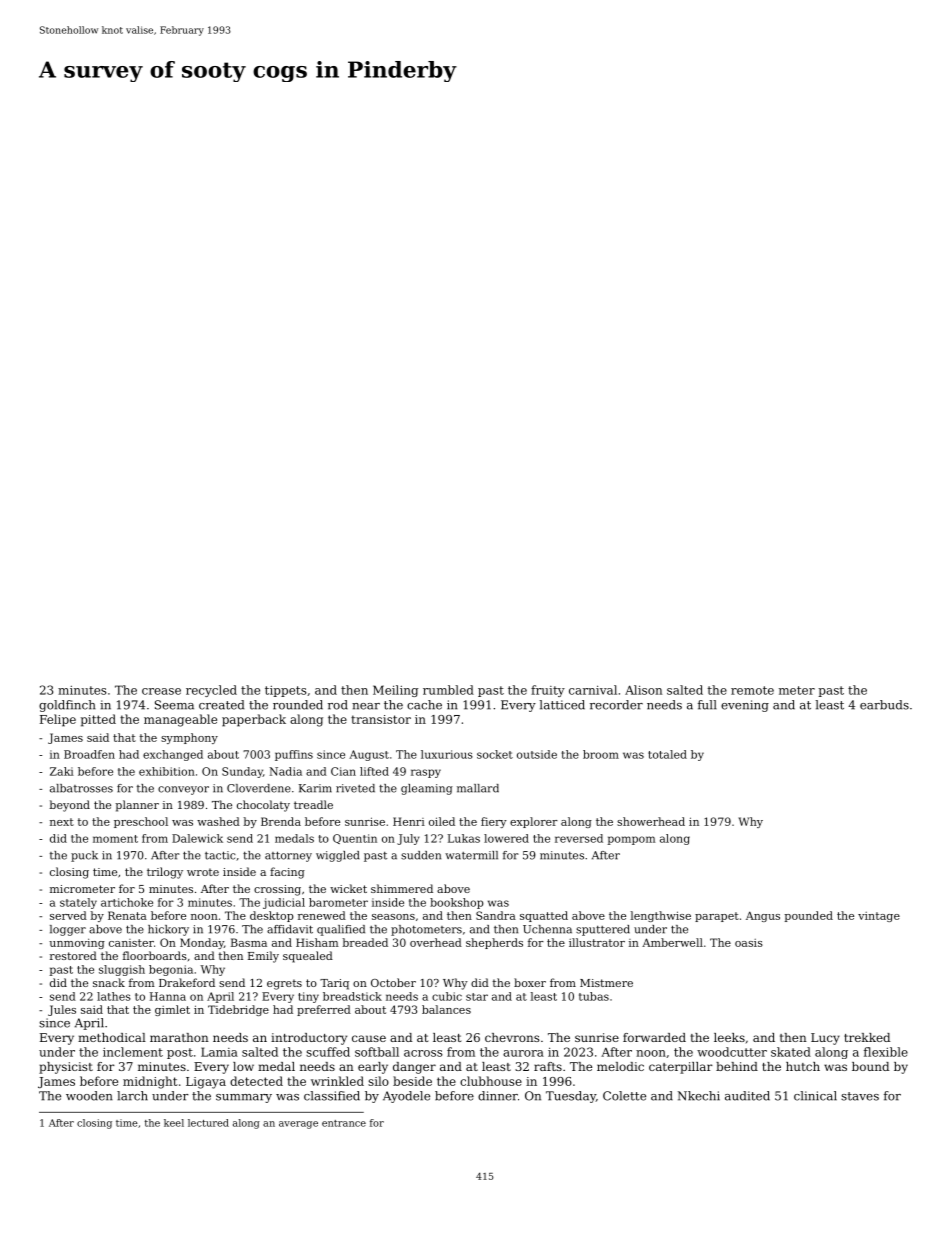  Describe the element at coordinates (298, 1125) in the document. I see `average` at that location.
